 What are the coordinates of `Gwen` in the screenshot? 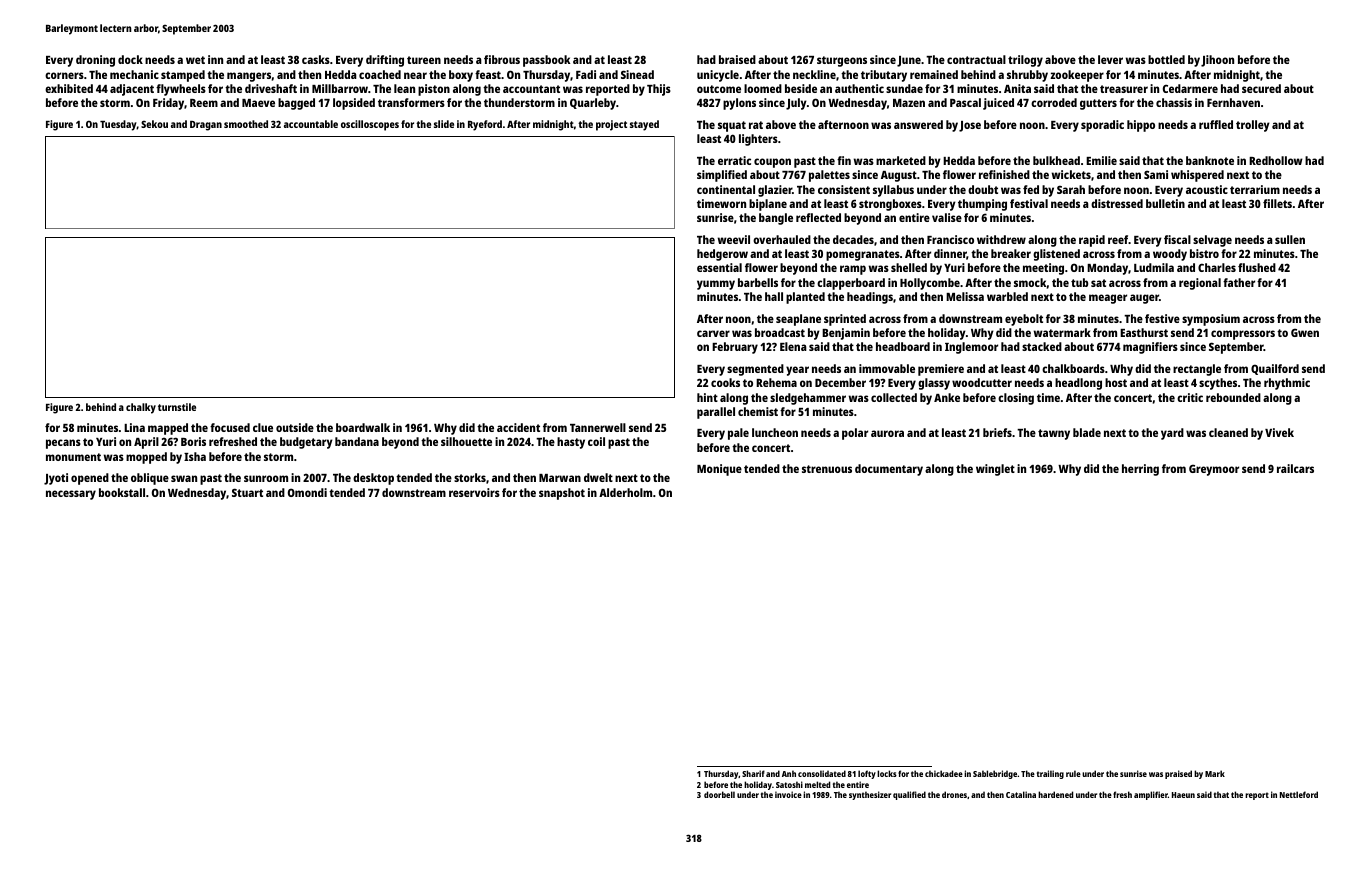 It's located at (1305, 332).
